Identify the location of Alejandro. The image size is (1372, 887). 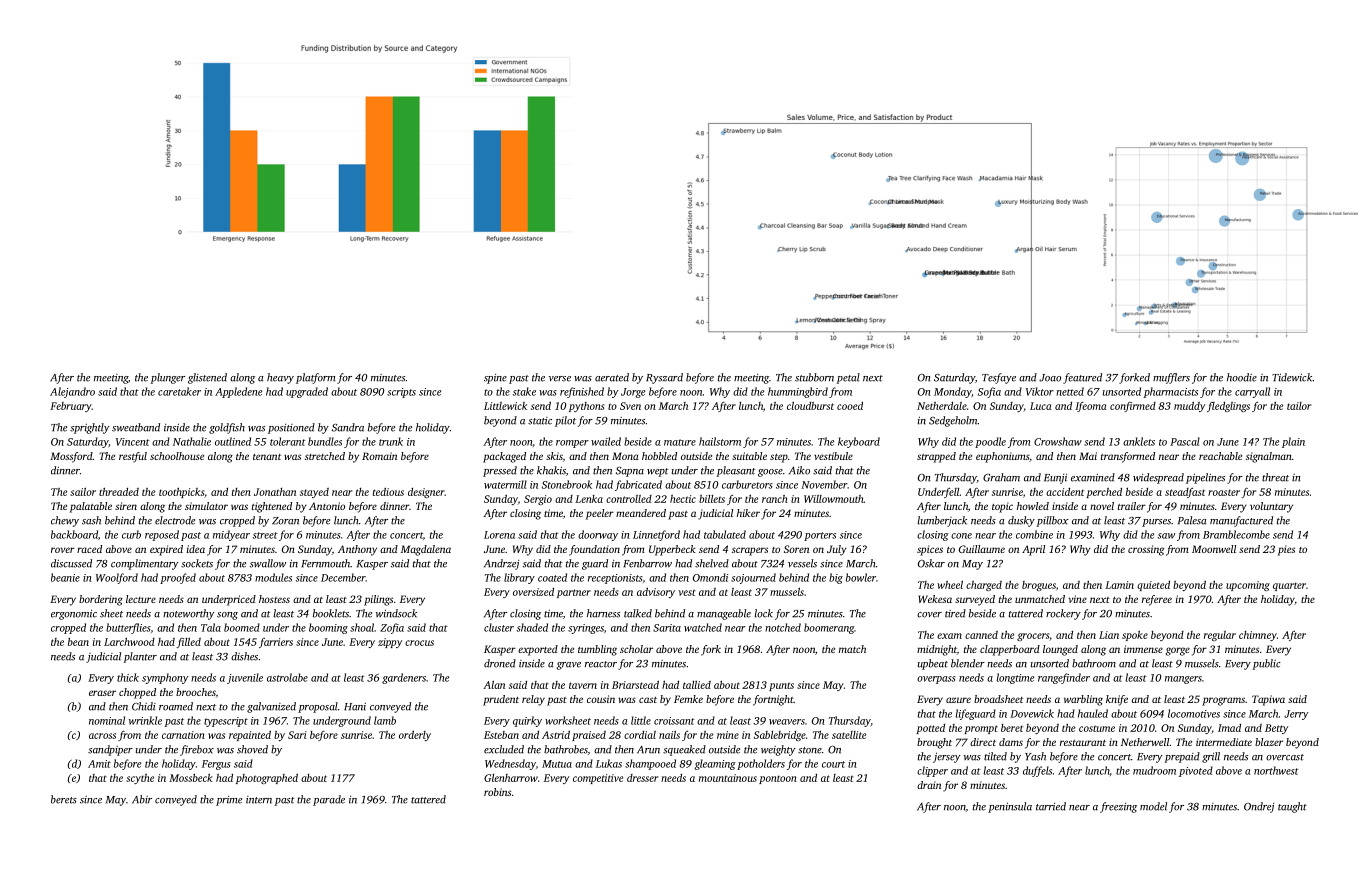
(72, 392).
